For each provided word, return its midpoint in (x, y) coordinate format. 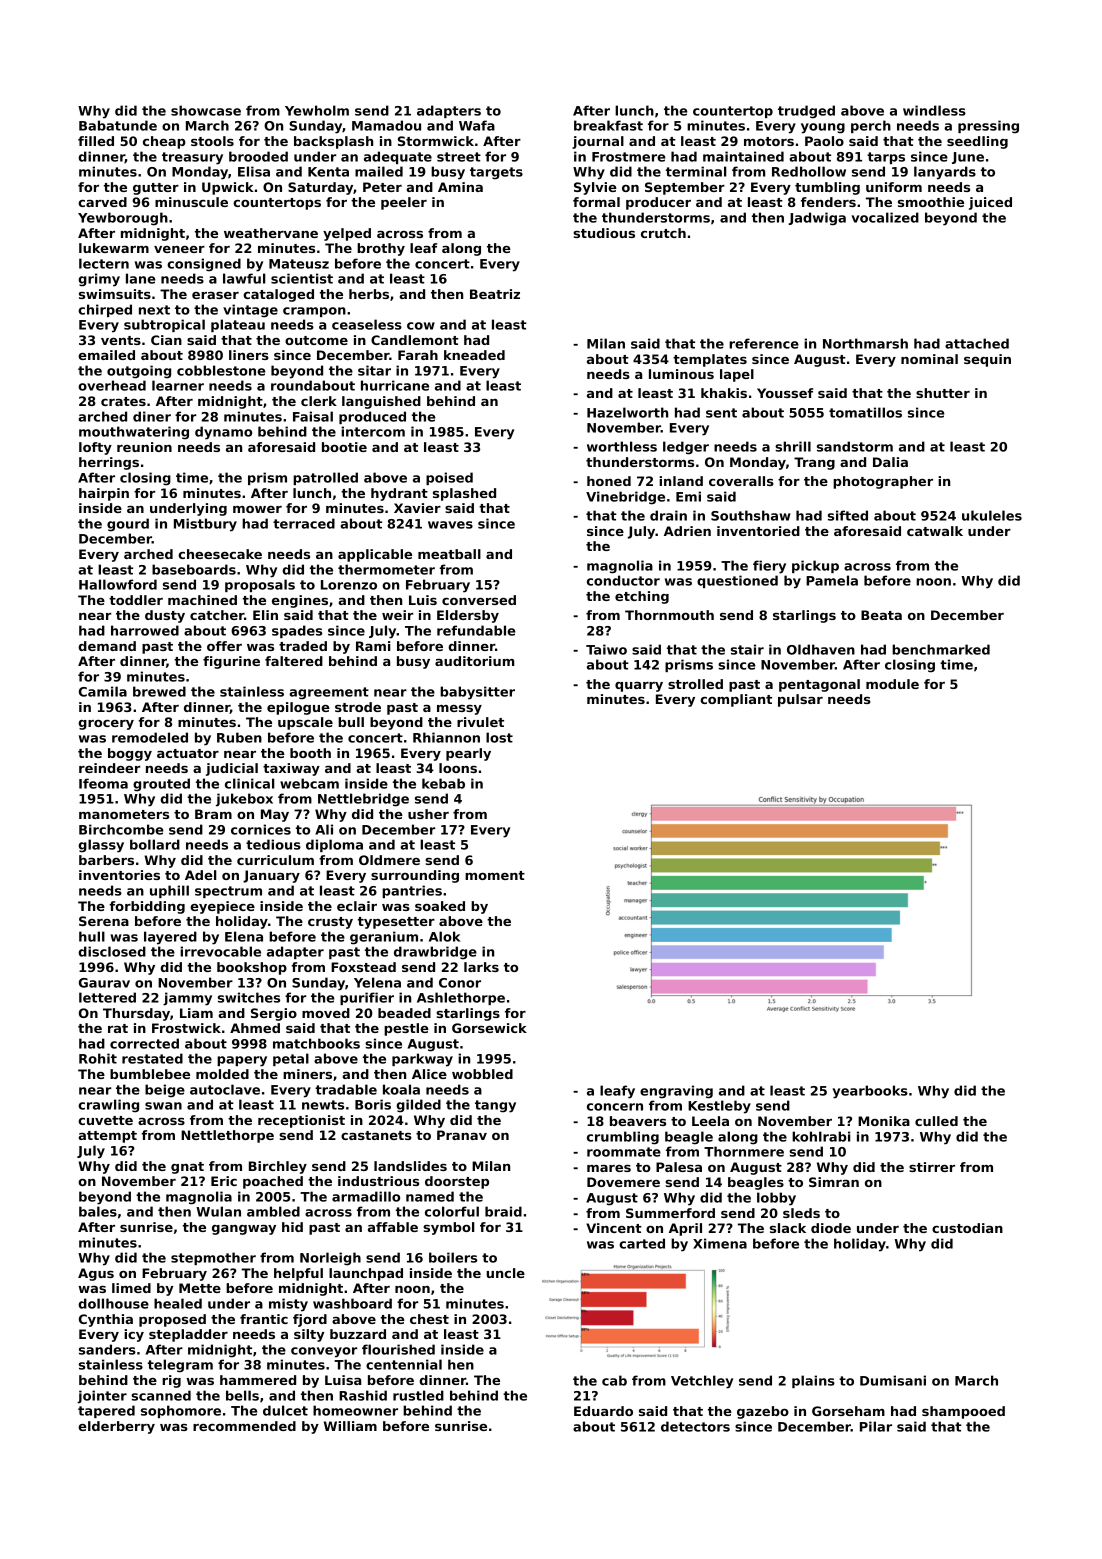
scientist (302, 278)
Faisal (313, 416)
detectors (695, 1426)
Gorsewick (489, 1028)
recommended (244, 1426)
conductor (623, 580)
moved (326, 1013)
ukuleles (992, 515)
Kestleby (719, 1107)
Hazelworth (627, 412)
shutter (943, 393)
